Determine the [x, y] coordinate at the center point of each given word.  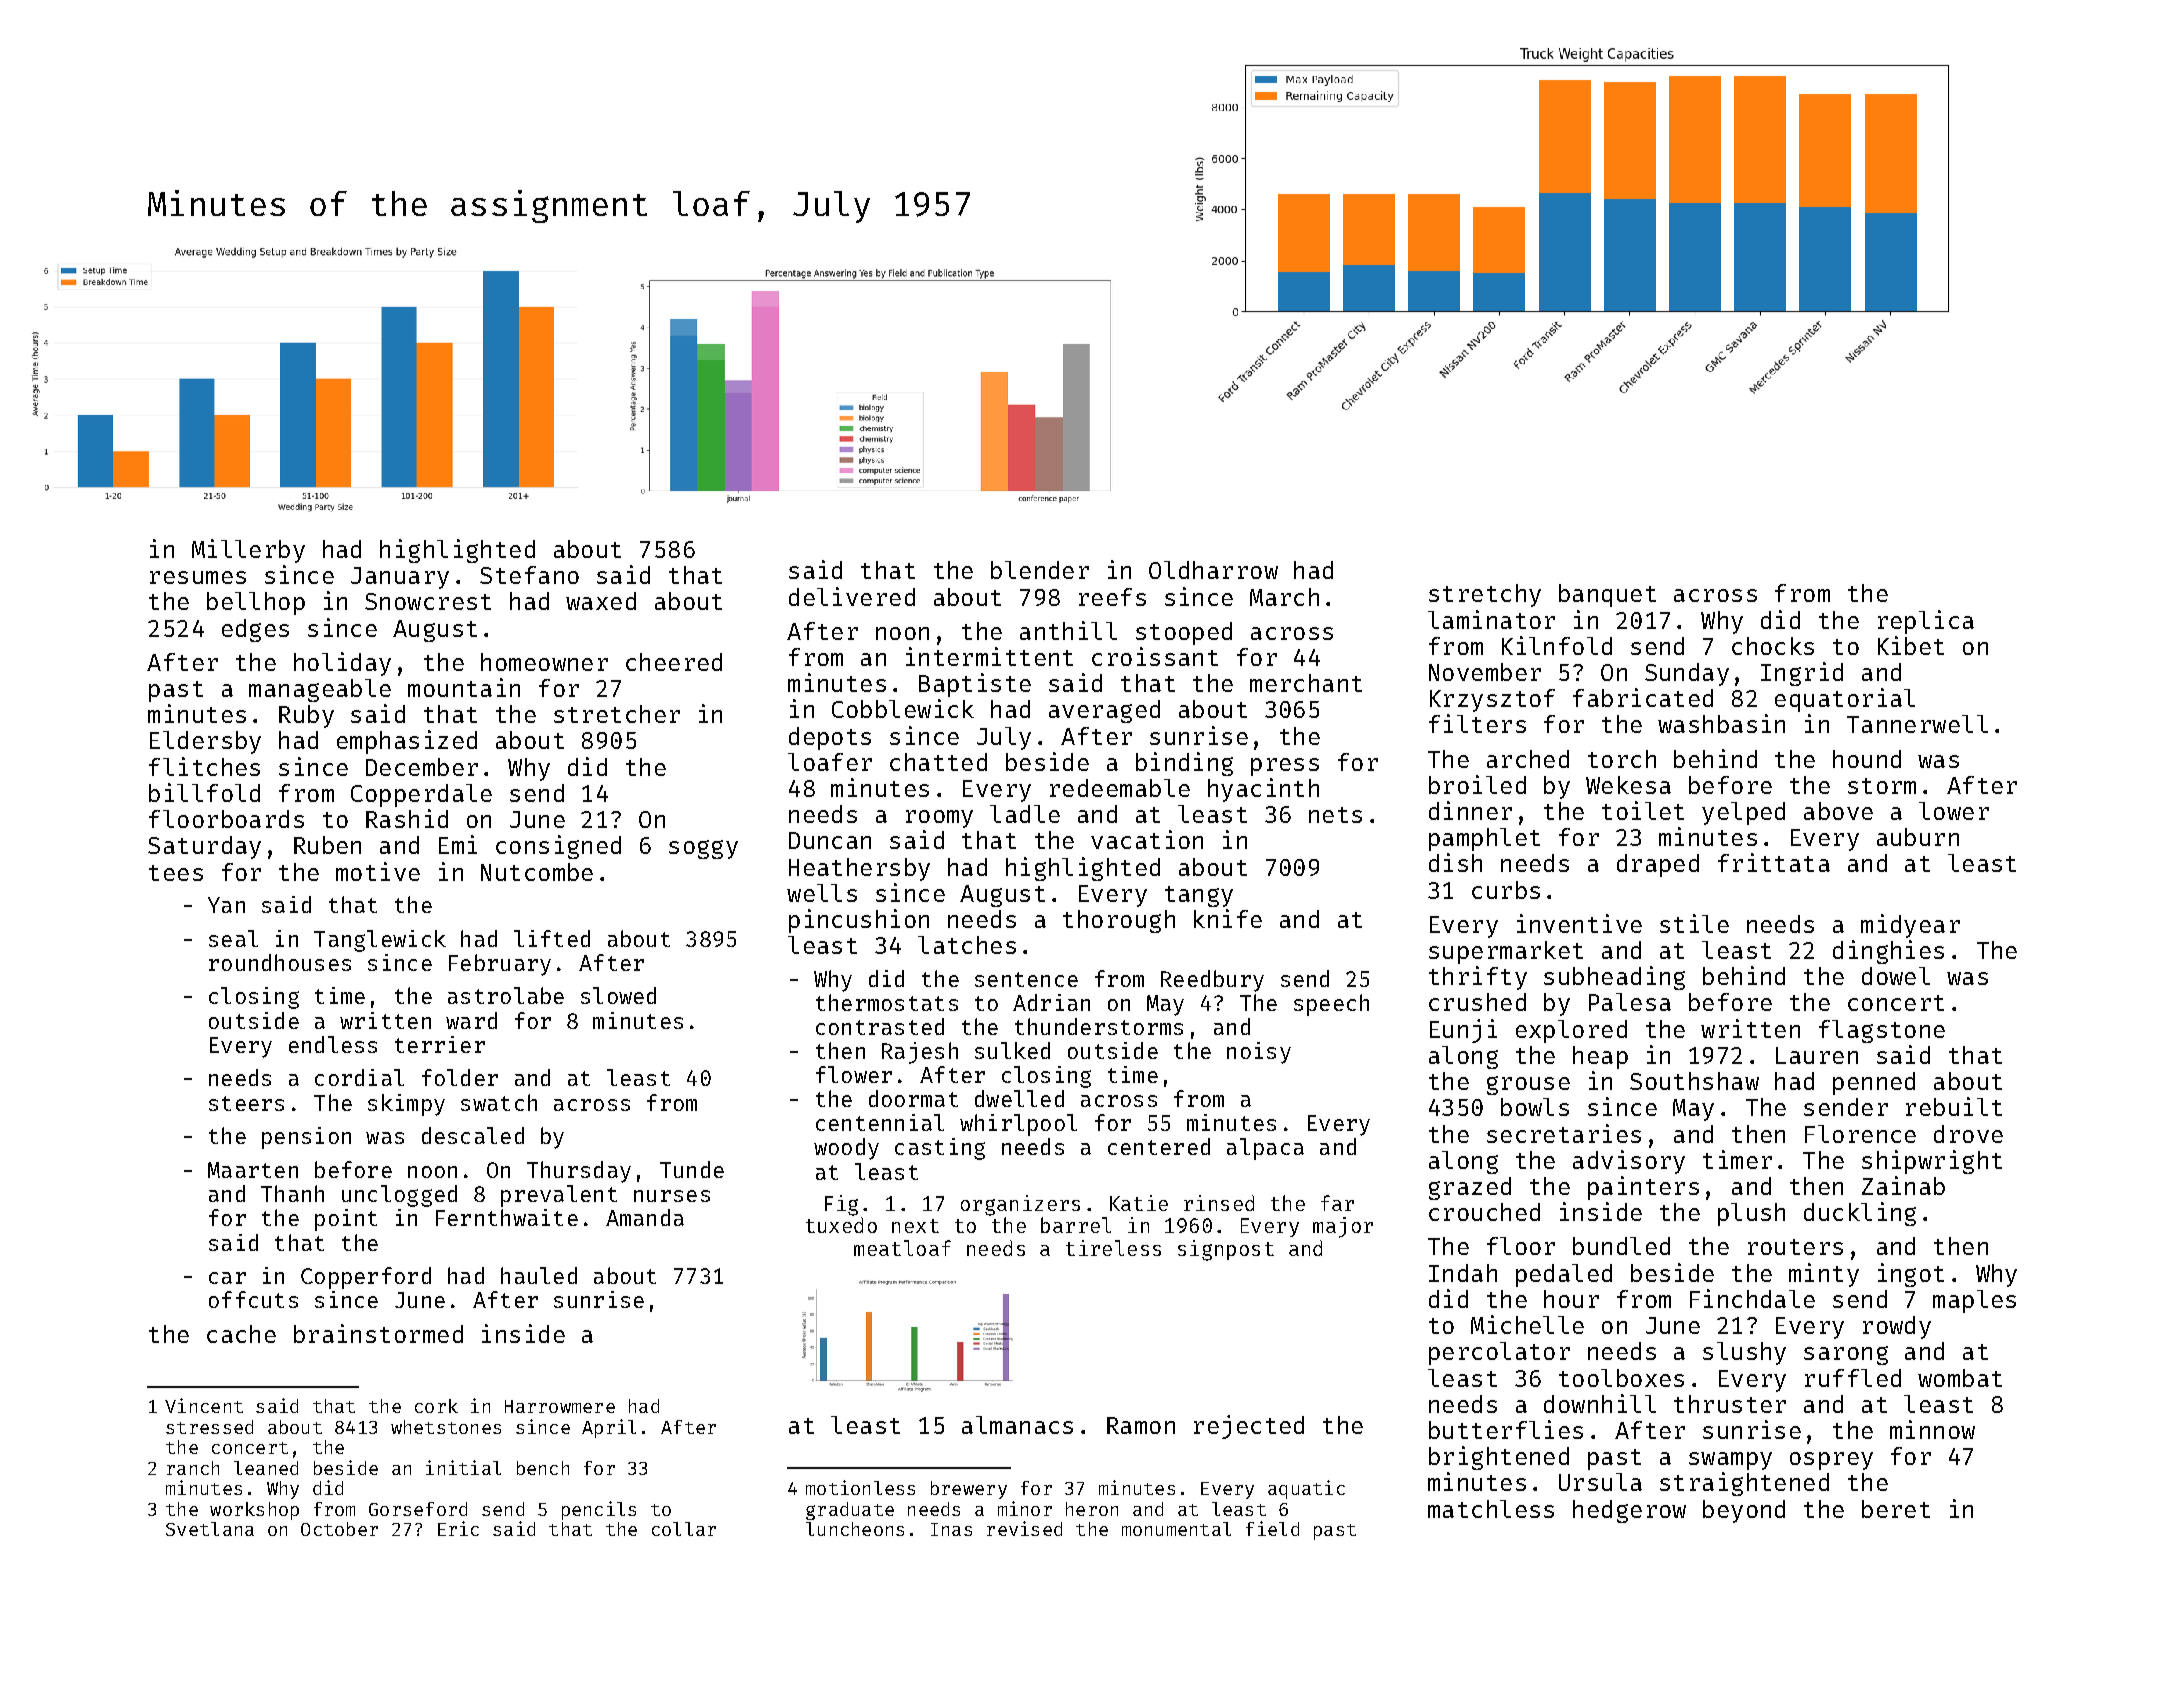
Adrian [1051, 1002]
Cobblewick [903, 708]
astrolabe [506, 995]
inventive [1579, 923]
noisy [1259, 1053]
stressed [209, 1427]
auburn [1918, 837]
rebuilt [1954, 1106]
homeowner [544, 662]
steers [246, 1103]
